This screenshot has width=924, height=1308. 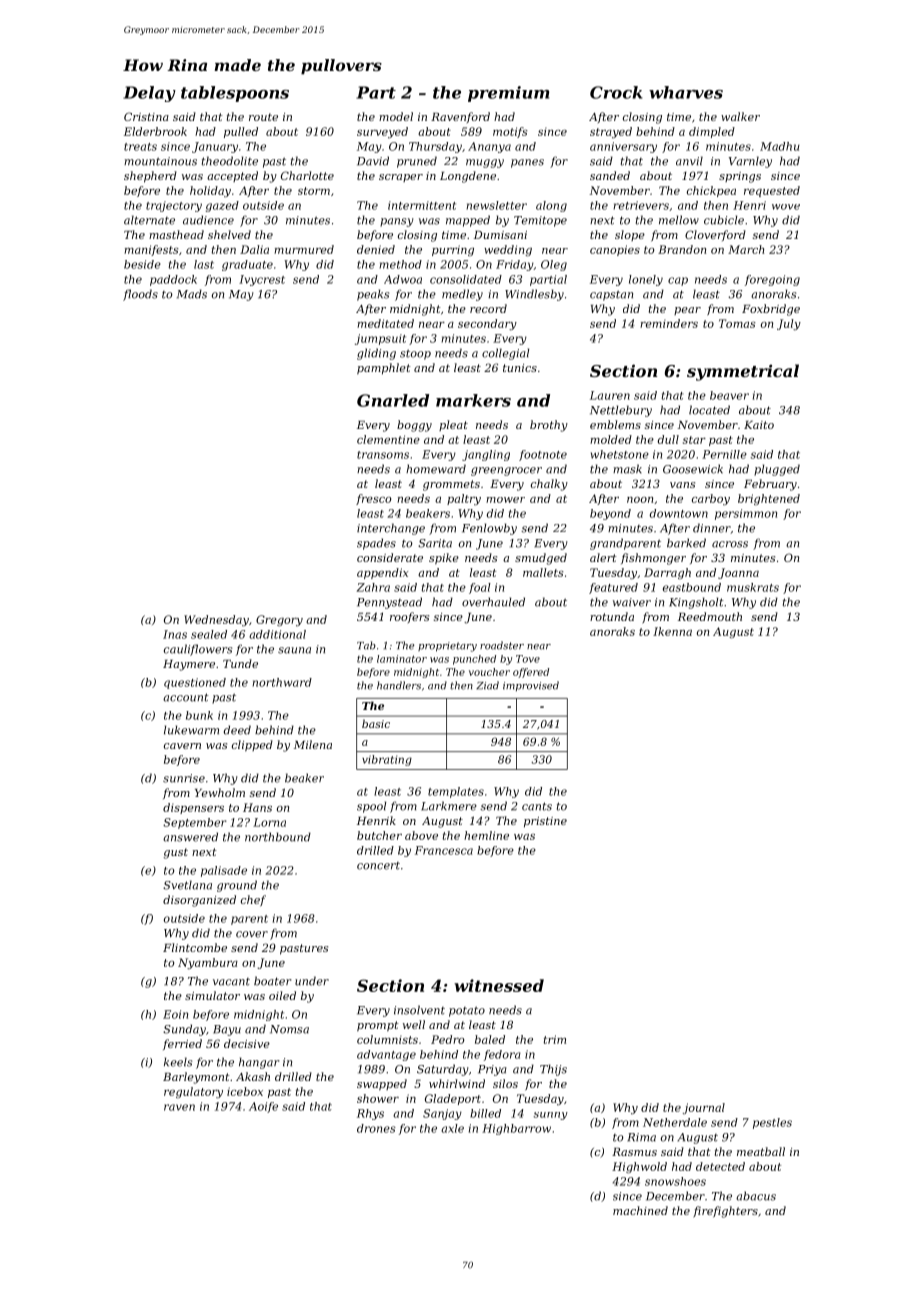 I want to click on Sarita, so click(x=435, y=543).
